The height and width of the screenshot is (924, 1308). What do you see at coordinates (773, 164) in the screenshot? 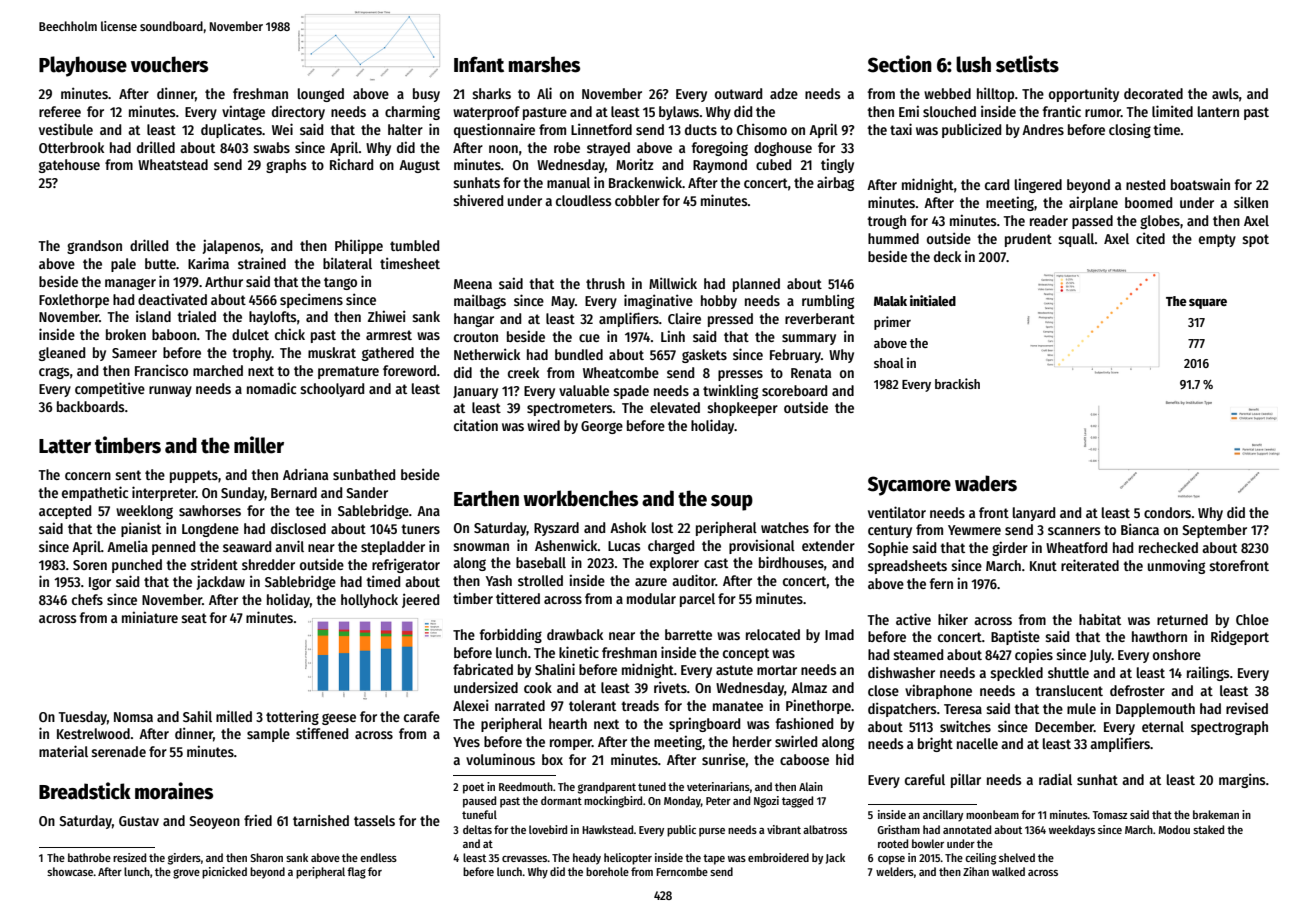
I see `cubed` at bounding box center [773, 164].
